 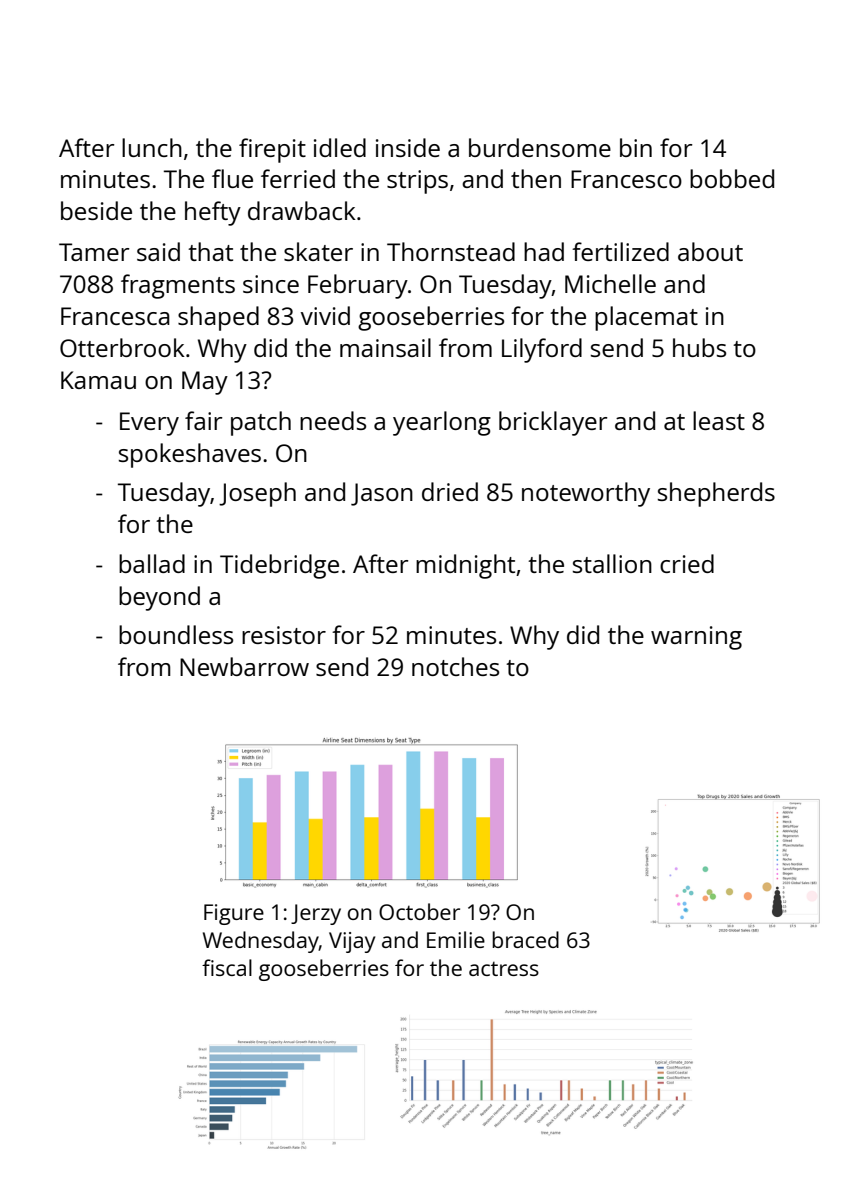 I want to click on warning, so click(x=696, y=638).
